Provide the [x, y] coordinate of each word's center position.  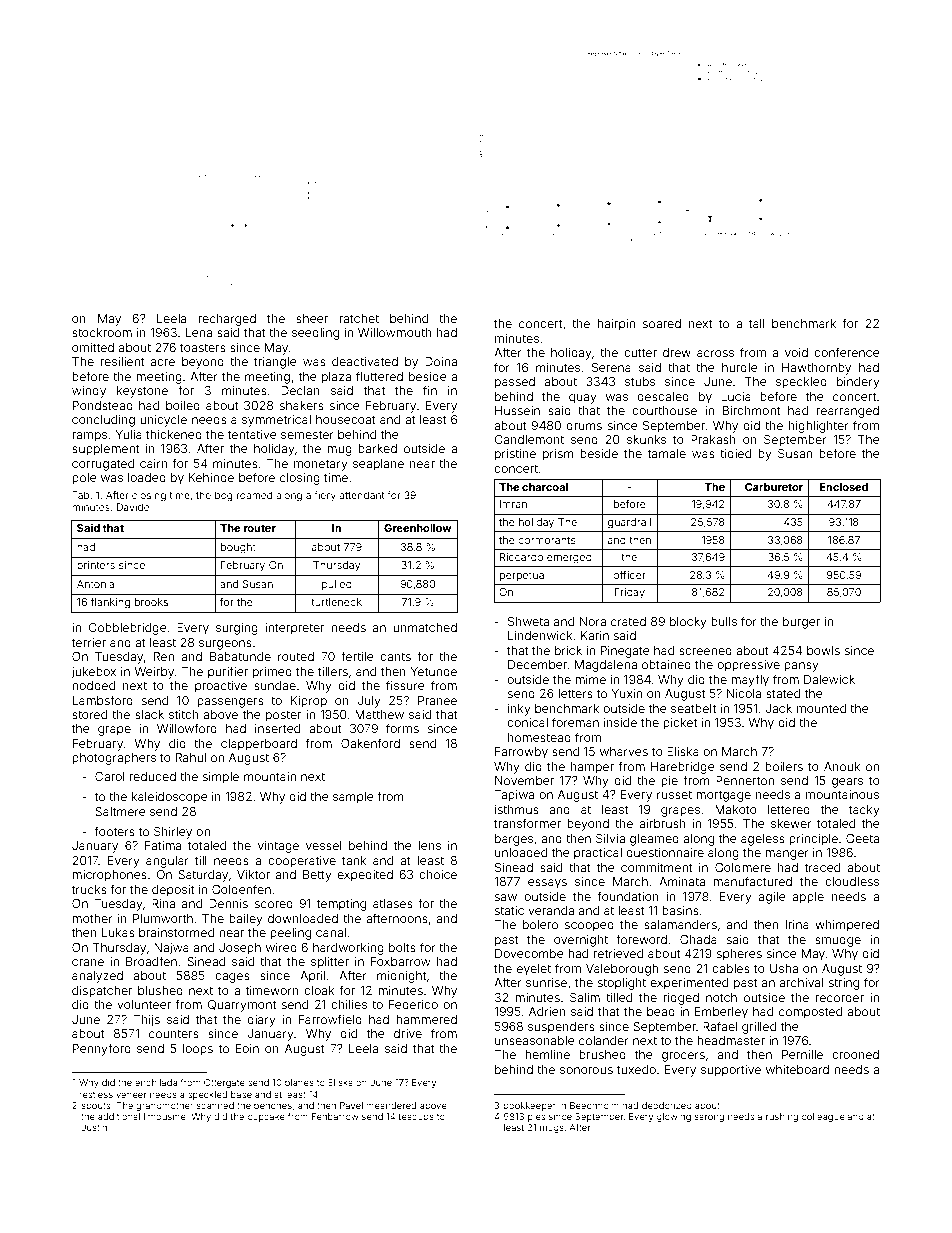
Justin [94, 1127]
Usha [784, 968]
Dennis [228, 903]
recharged [227, 320]
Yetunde [433, 671]
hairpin [616, 325]
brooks [151, 602]
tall [757, 323]
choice [438, 874]
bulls [724, 621]
